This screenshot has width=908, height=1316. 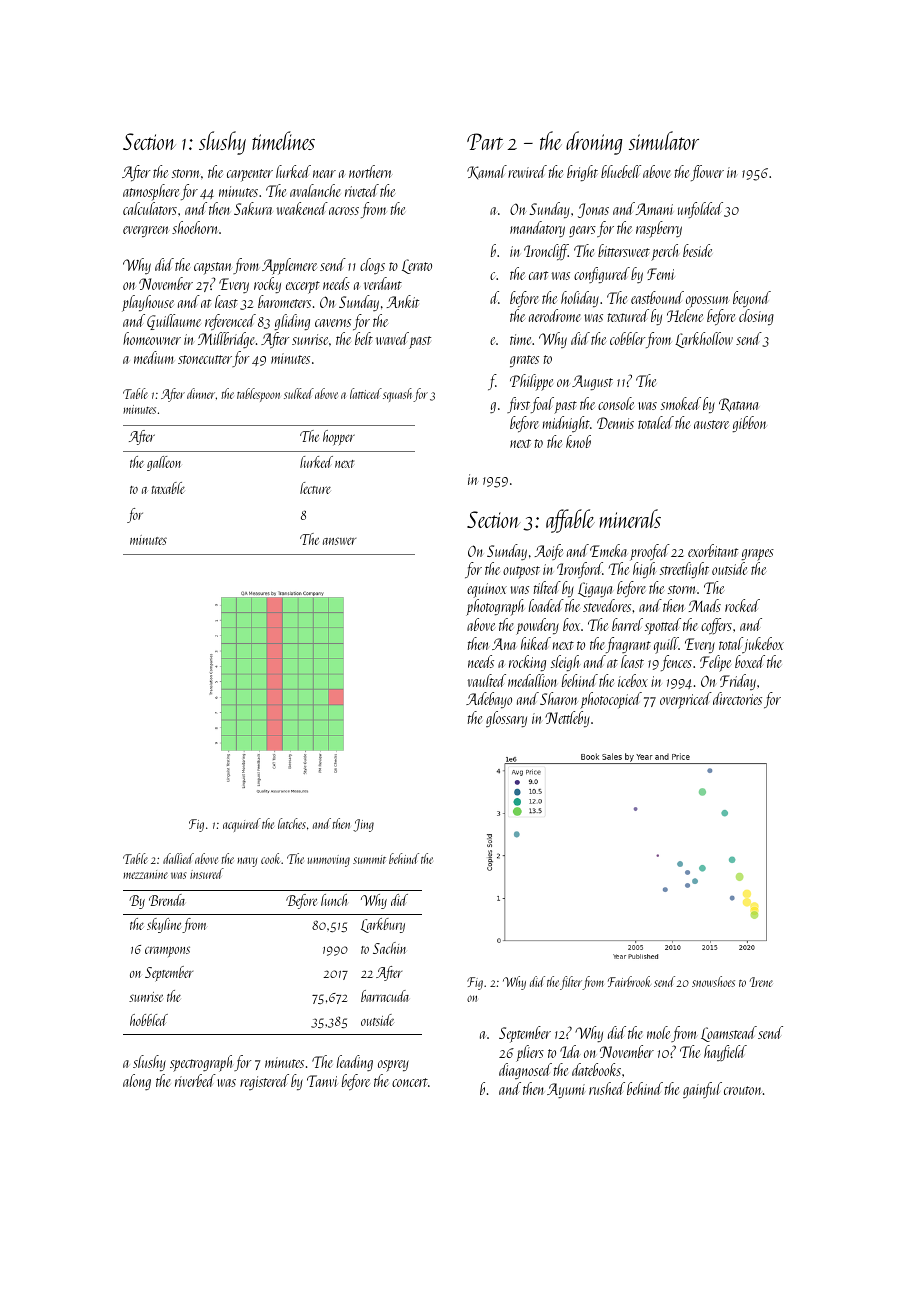 I want to click on crampons, so click(x=167, y=951).
